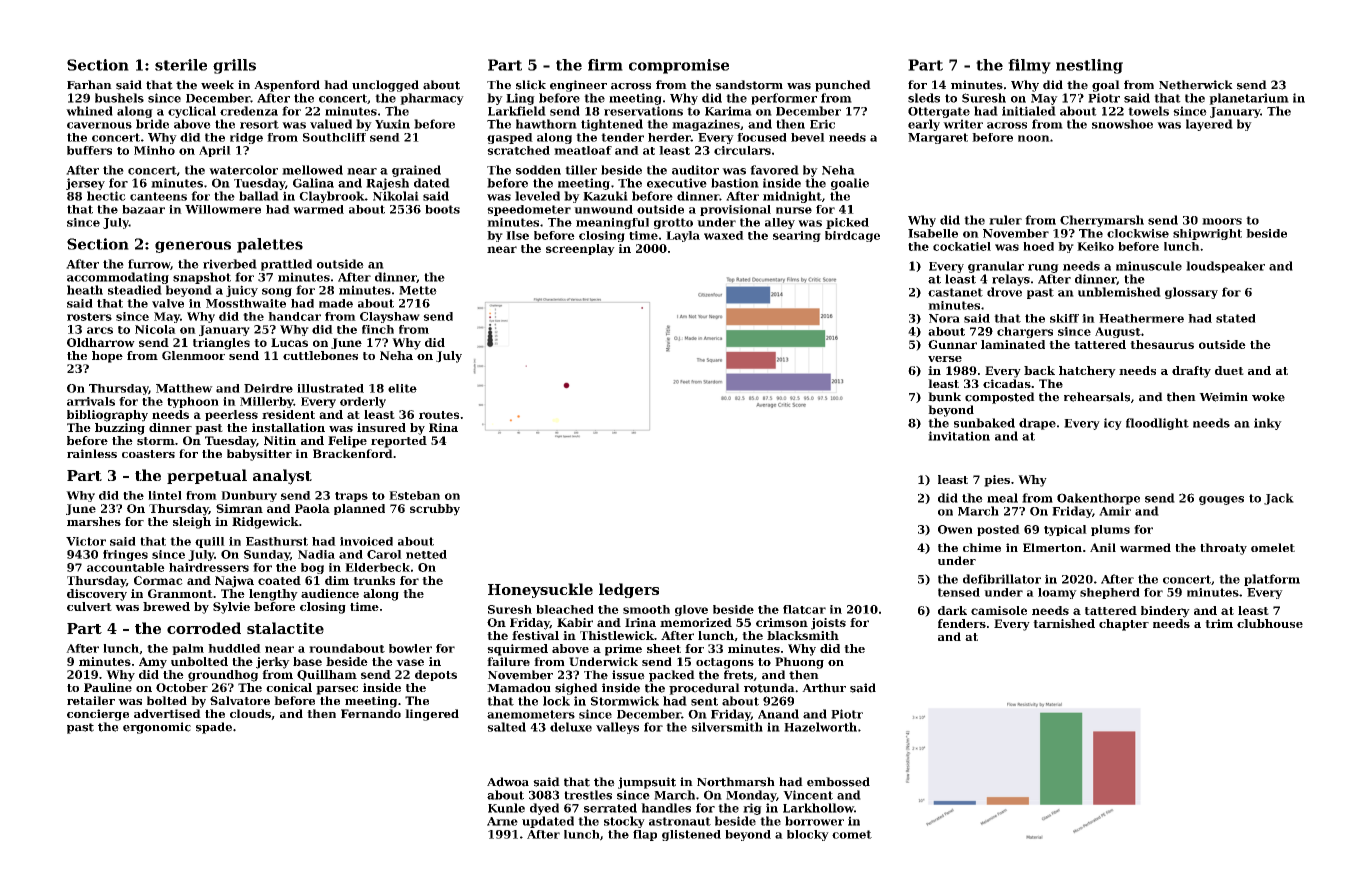 Image resolution: width=1372 pixels, height=887 pixels. What do you see at coordinates (1122, 124) in the screenshot?
I see `snowshoe` at bounding box center [1122, 124].
